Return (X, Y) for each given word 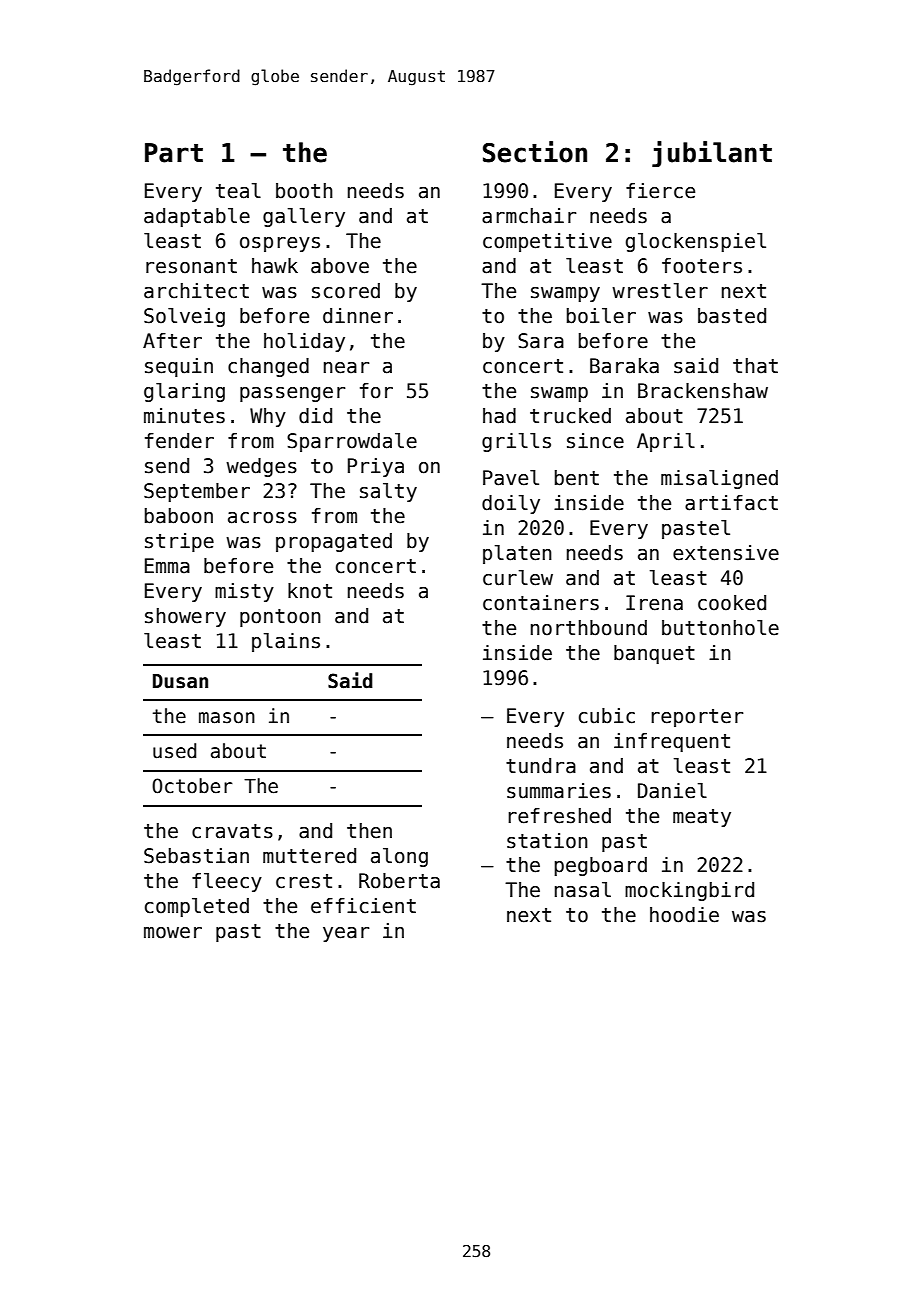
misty (244, 592)
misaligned (719, 479)
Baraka (624, 366)
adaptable (197, 217)
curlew (518, 578)
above (340, 266)
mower (173, 933)
